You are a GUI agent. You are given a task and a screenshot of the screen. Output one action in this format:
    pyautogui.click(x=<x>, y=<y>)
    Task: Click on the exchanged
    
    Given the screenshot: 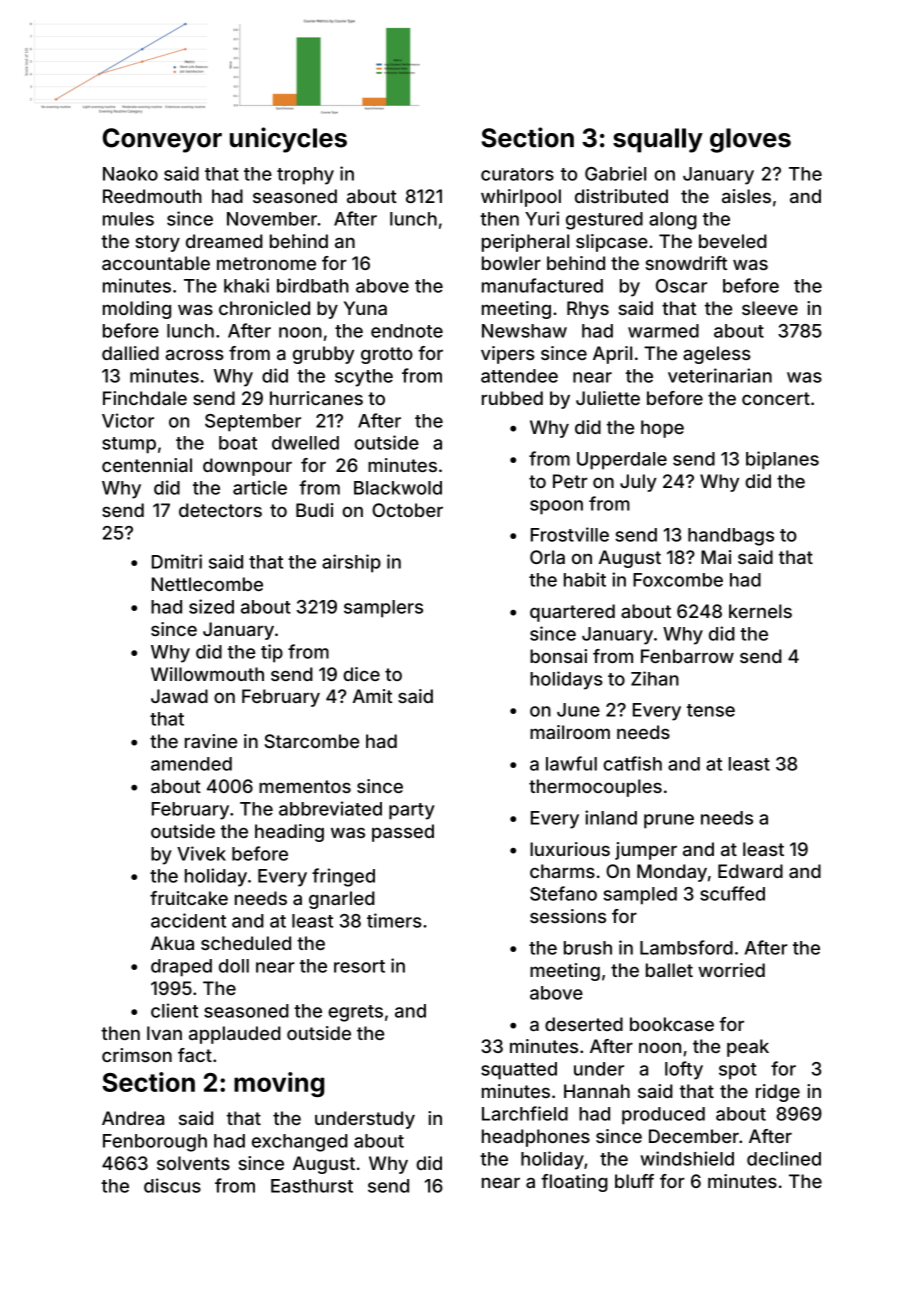 What is the action you would take?
    pyautogui.click(x=300, y=1143)
